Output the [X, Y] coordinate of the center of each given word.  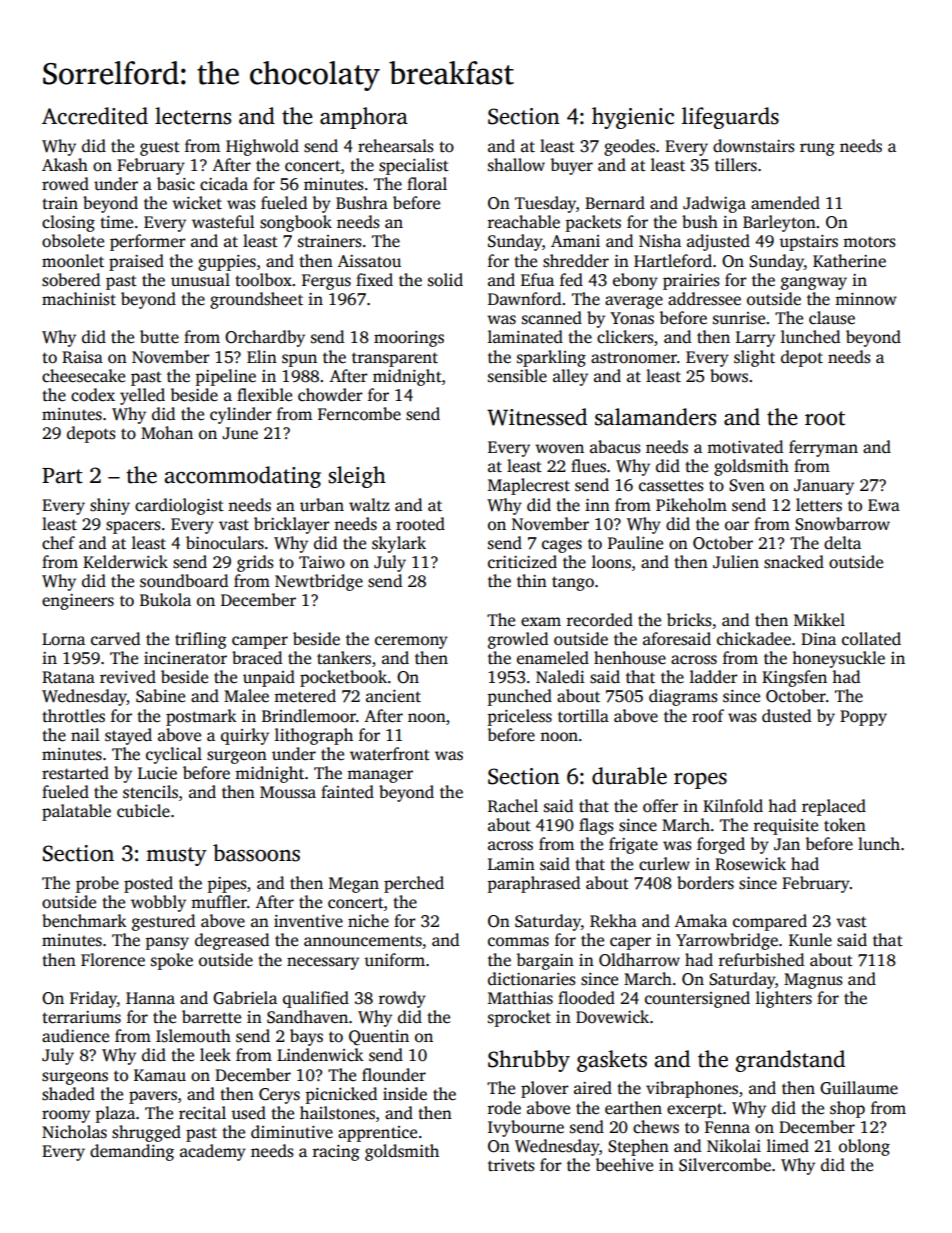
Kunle [810, 940]
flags [596, 826]
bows [729, 376]
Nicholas [74, 1132]
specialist [414, 166]
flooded [586, 998]
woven [559, 449]
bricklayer [292, 525]
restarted [75, 773]
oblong [864, 1147]
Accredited [95, 116]
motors [869, 242]
